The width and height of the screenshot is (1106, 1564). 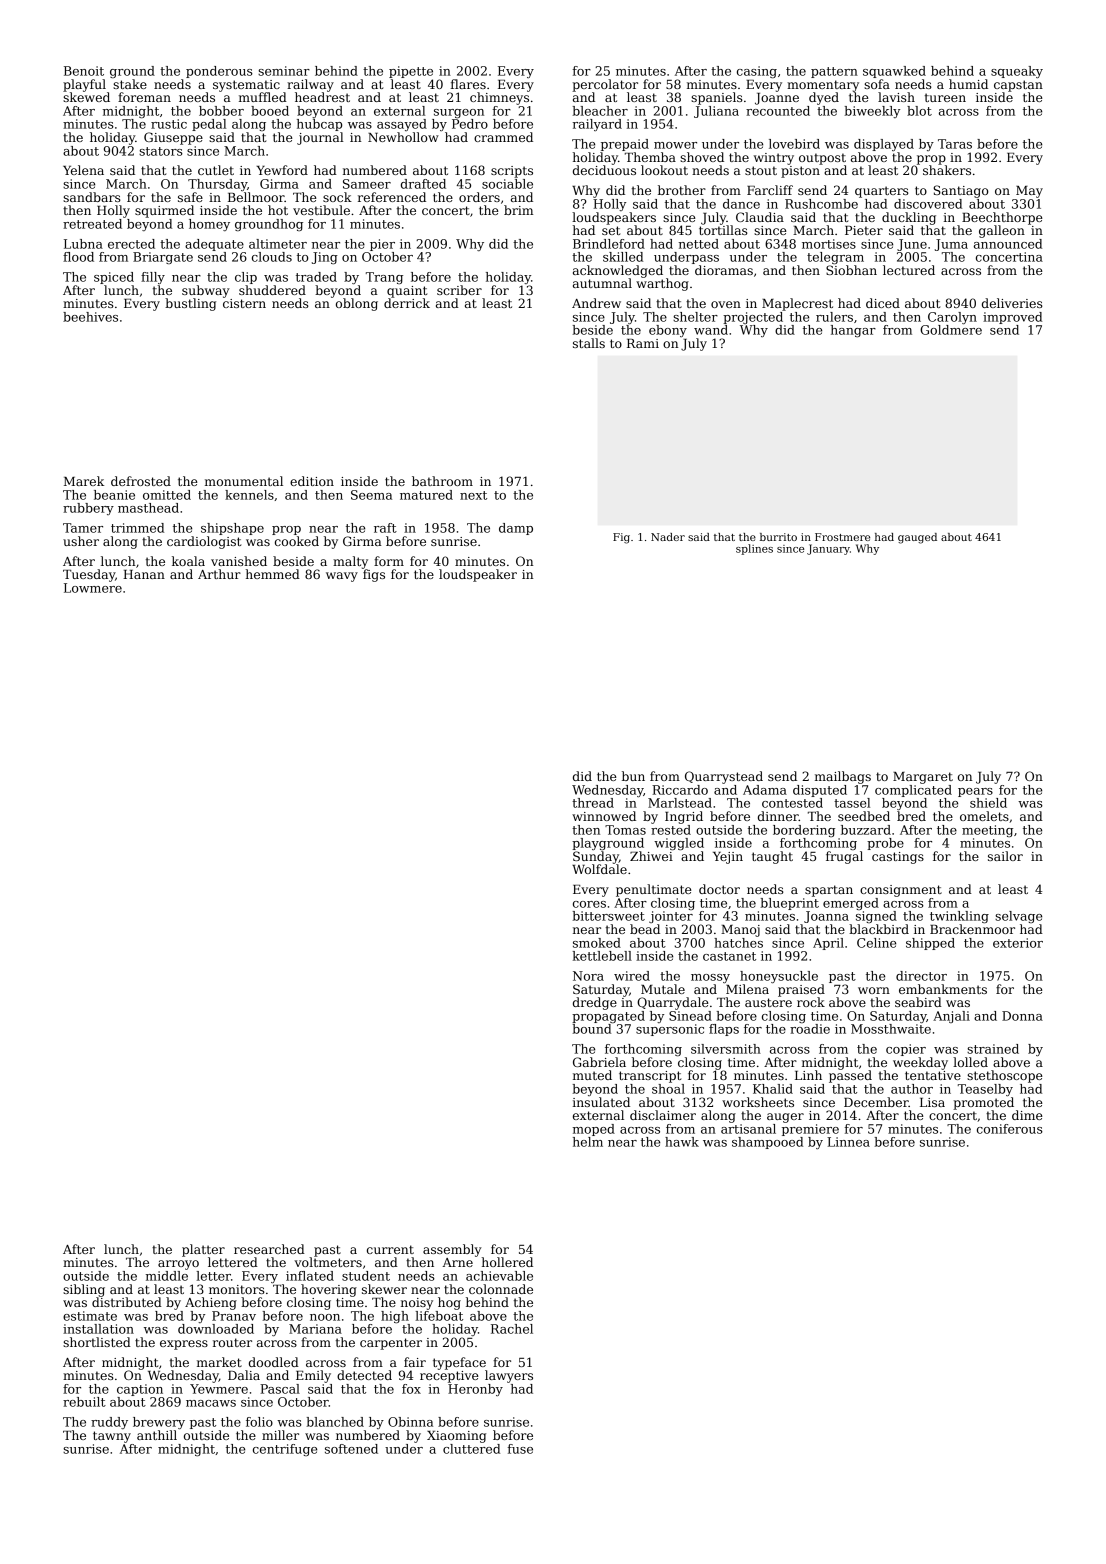 What do you see at coordinates (384, 278) in the screenshot?
I see `Trang` at bounding box center [384, 278].
